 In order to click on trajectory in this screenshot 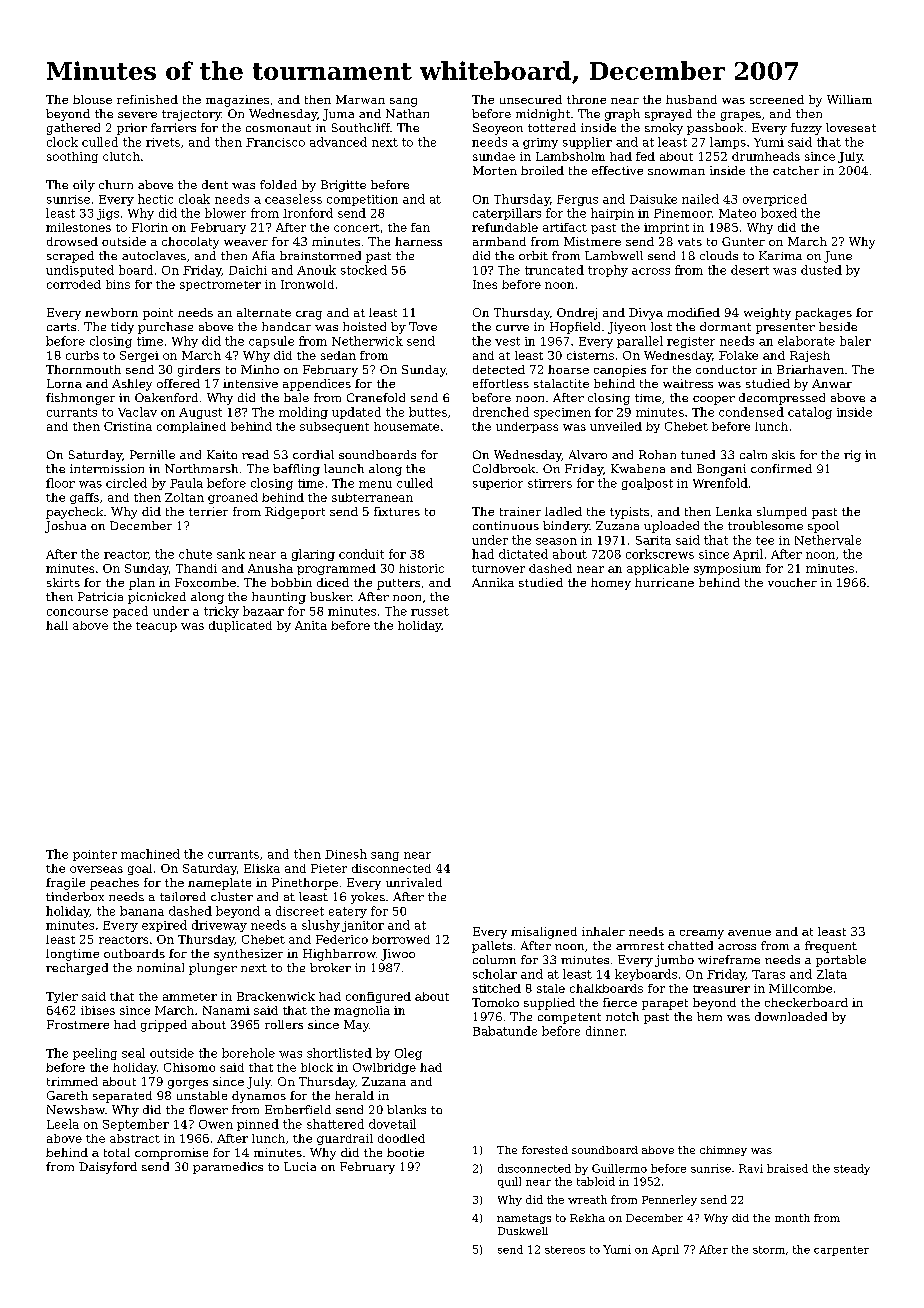, I will do `click(191, 115)`.
